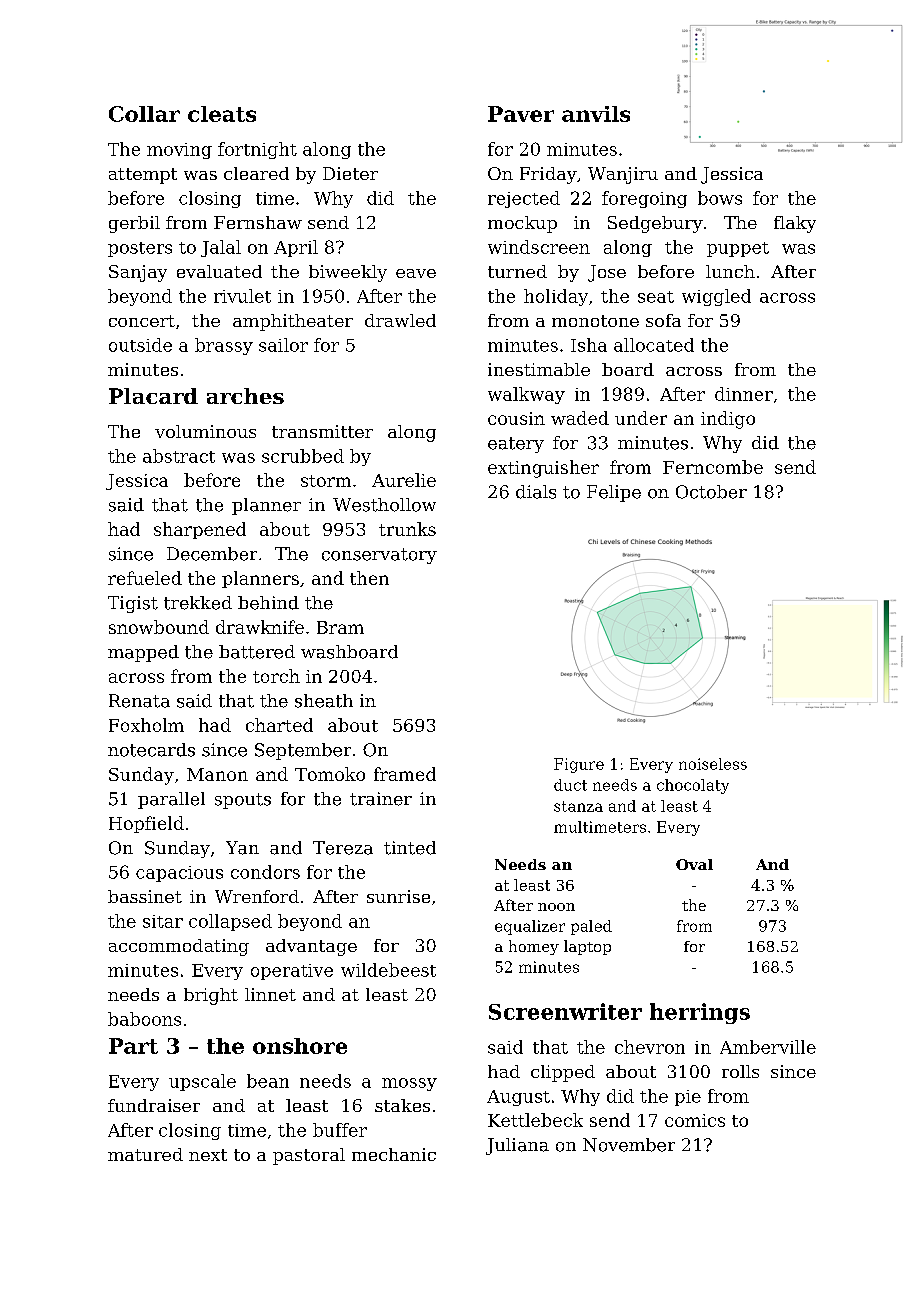 This screenshot has width=924, height=1314. Describe the element at coordinates (409, 1084) in the screenshot. I see `mossy` at that location.
